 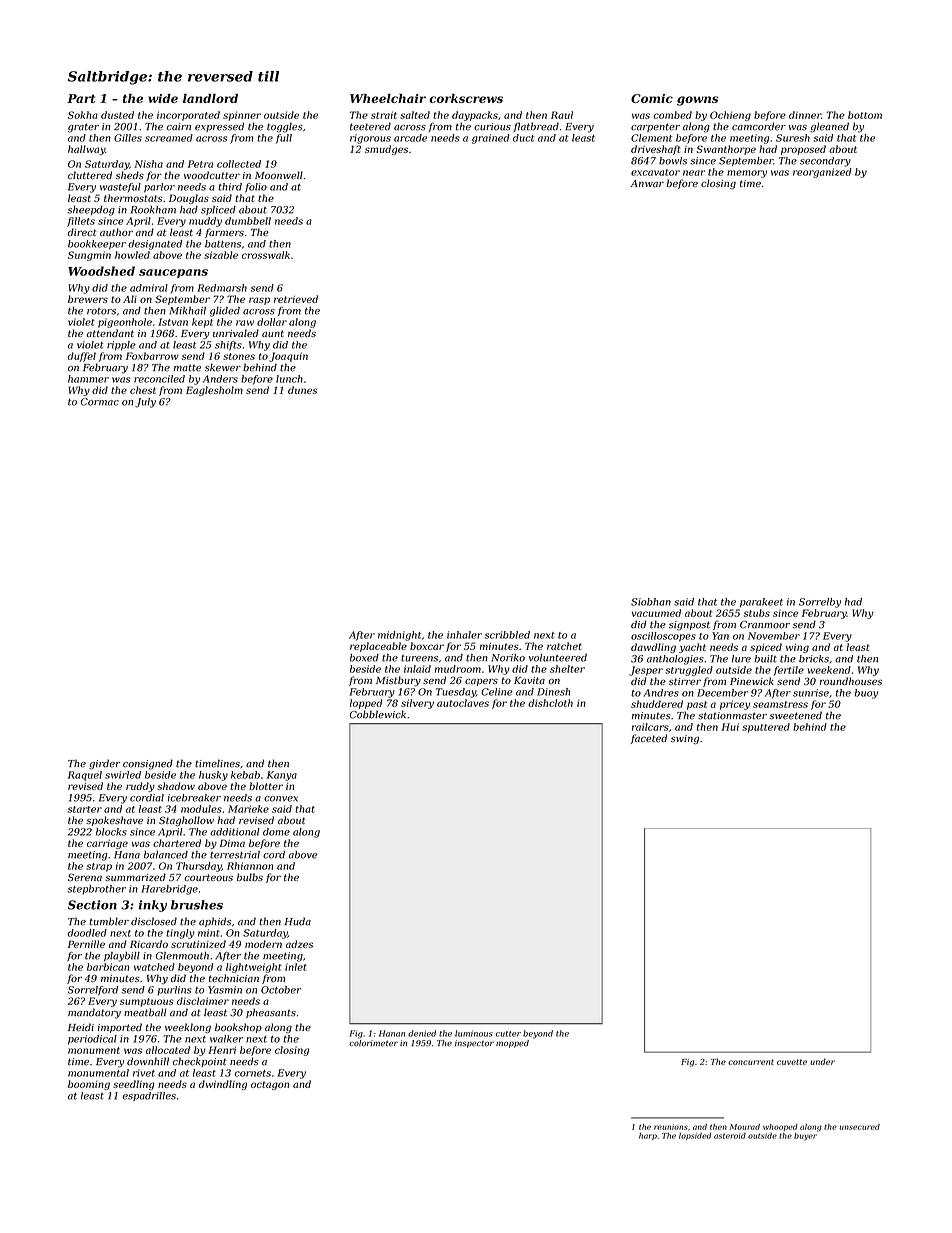 I want to click on harp, so click(x=648, y=1136).
